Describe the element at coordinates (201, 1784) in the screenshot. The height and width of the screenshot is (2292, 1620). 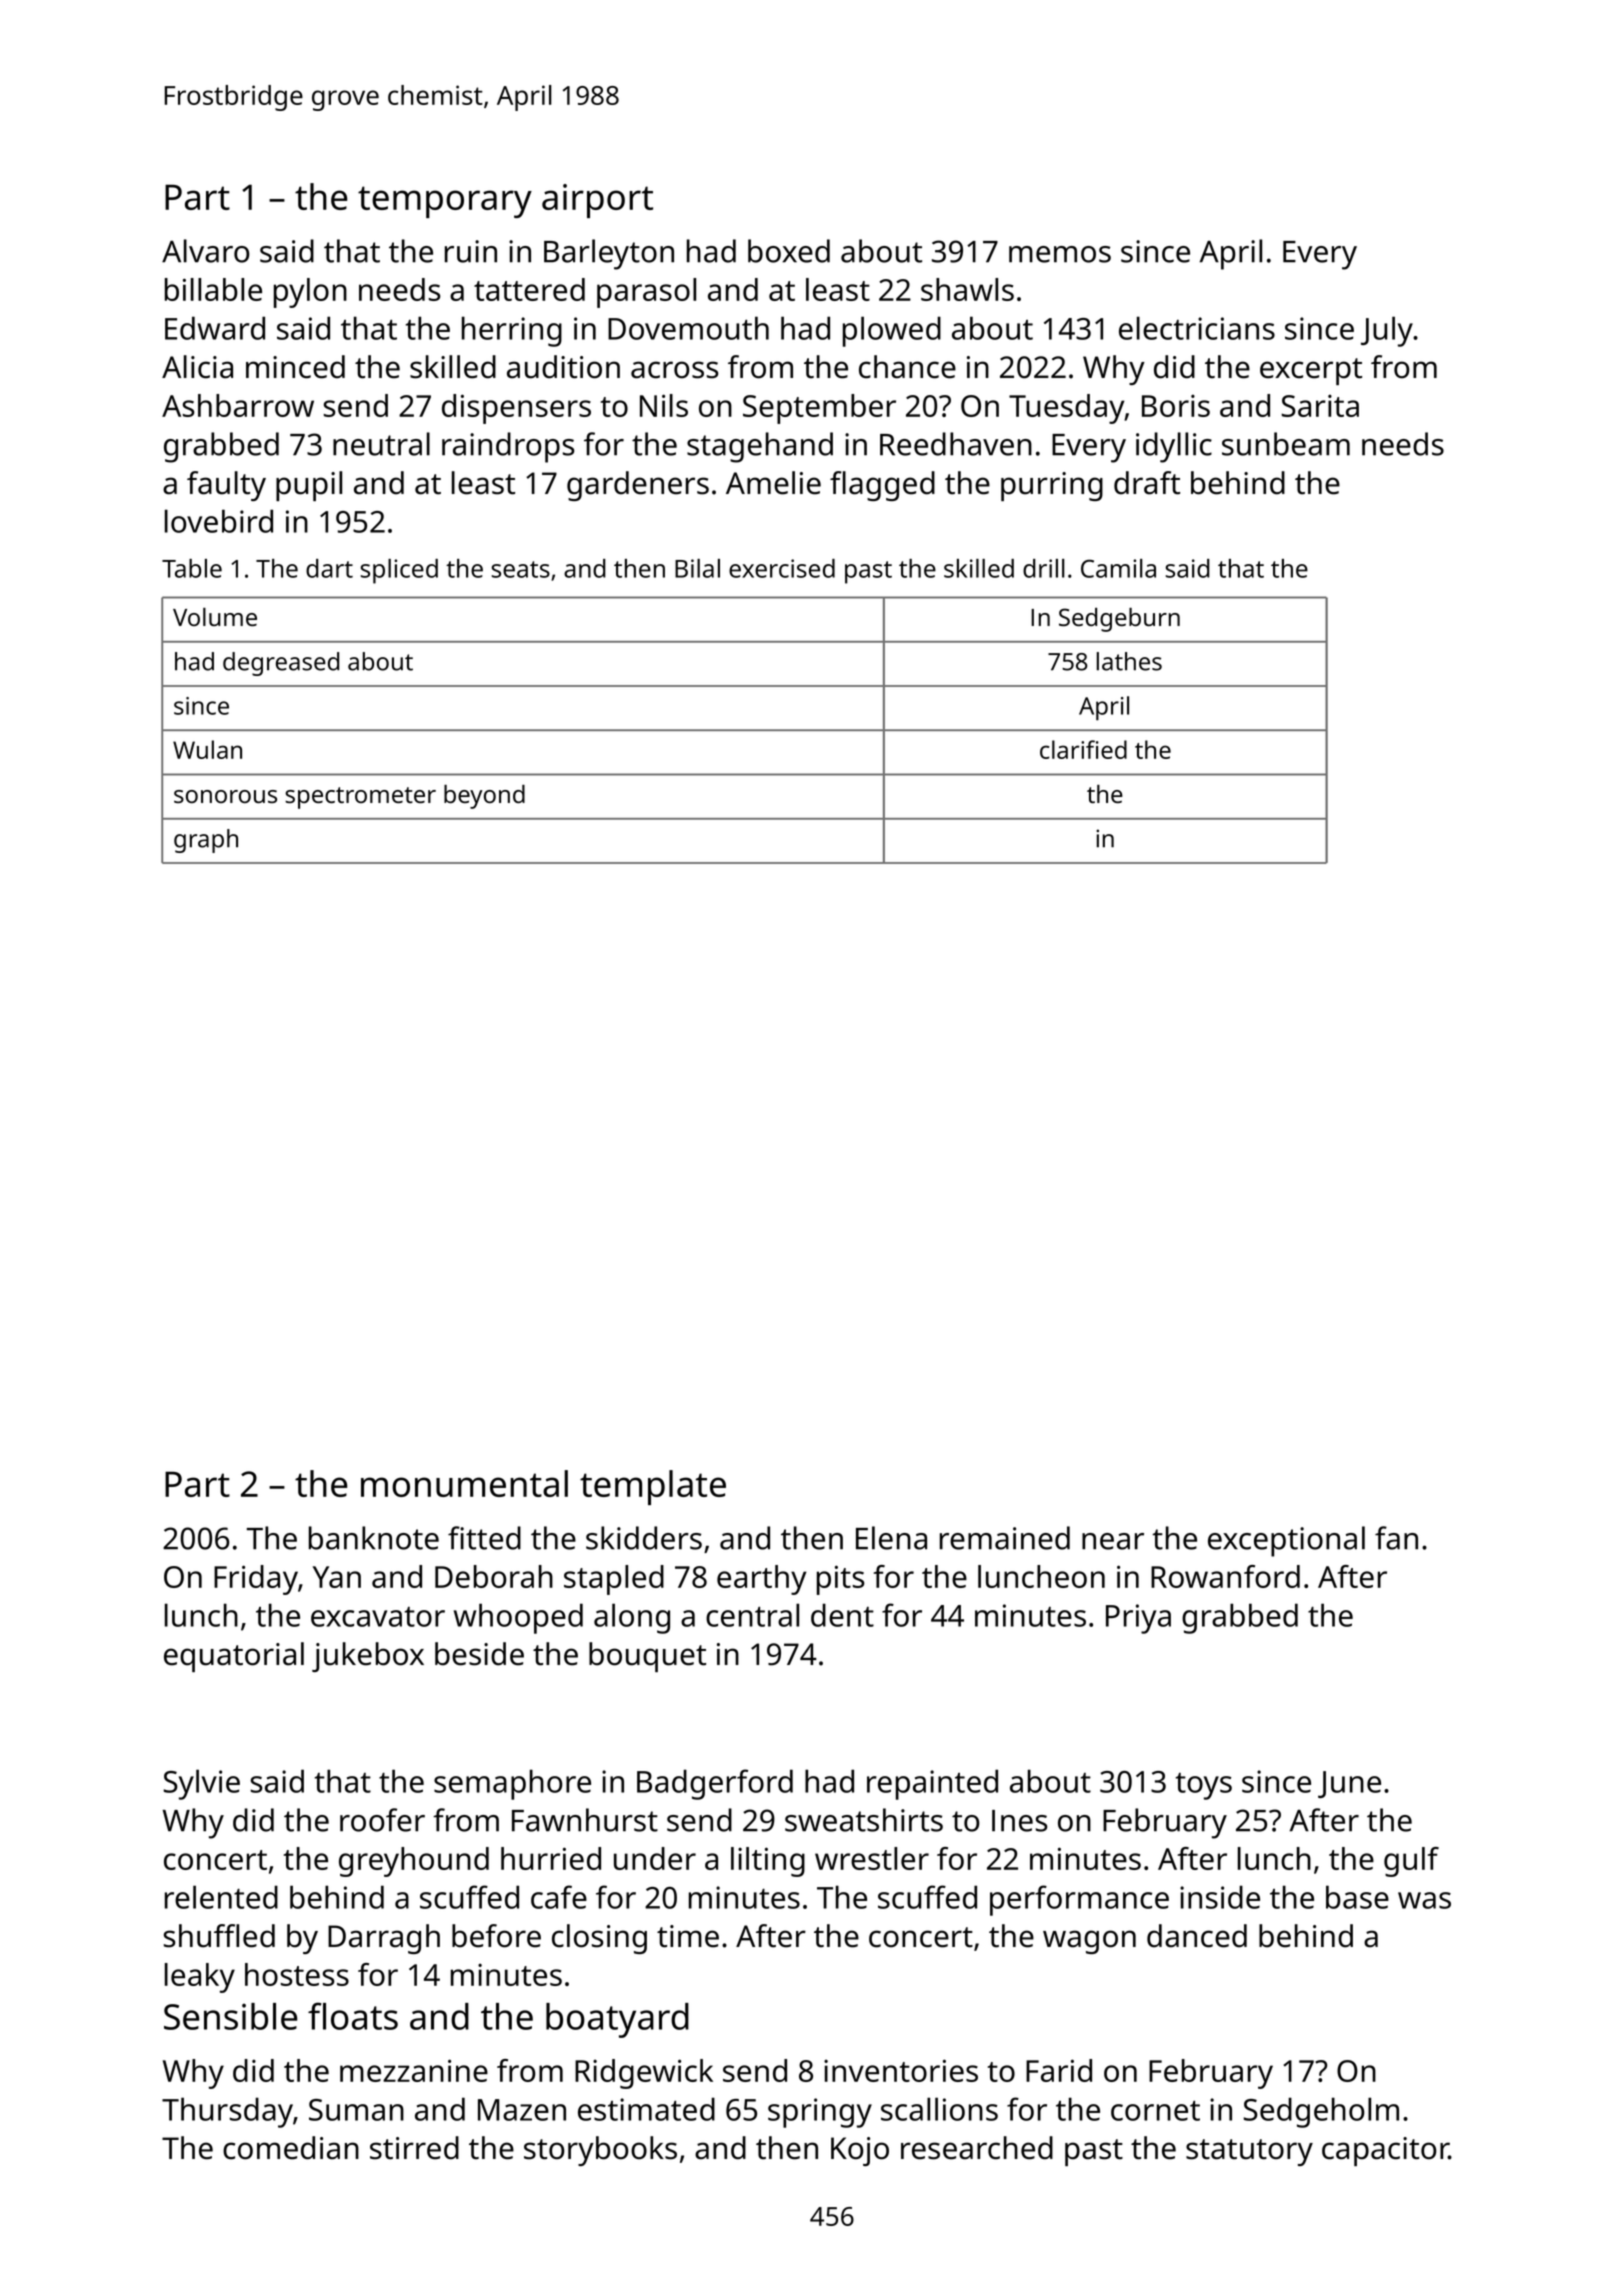
I see `Sylvie` at that location.
